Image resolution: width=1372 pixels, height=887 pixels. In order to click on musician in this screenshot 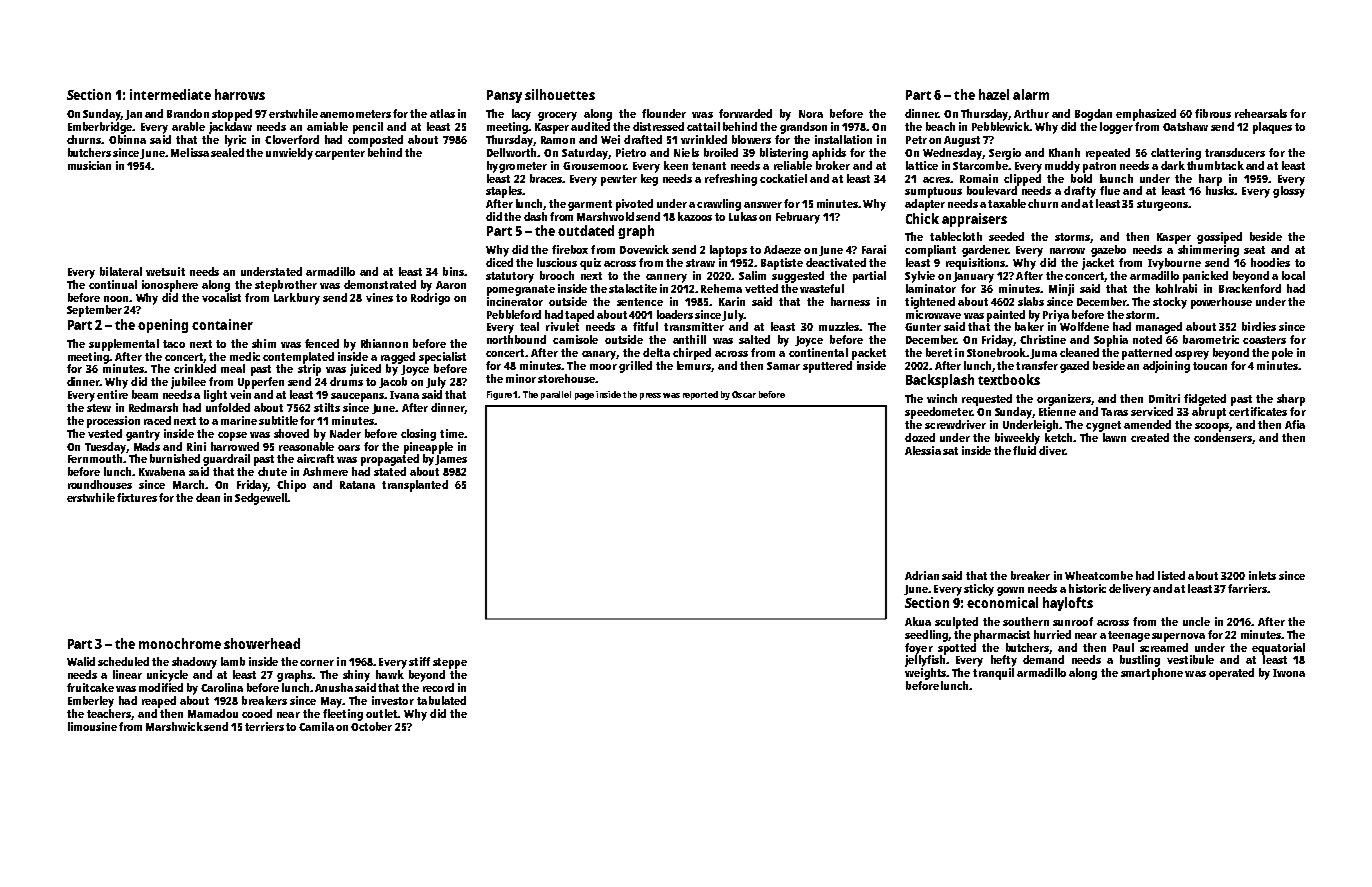, I will do `click(89, 165)`.
